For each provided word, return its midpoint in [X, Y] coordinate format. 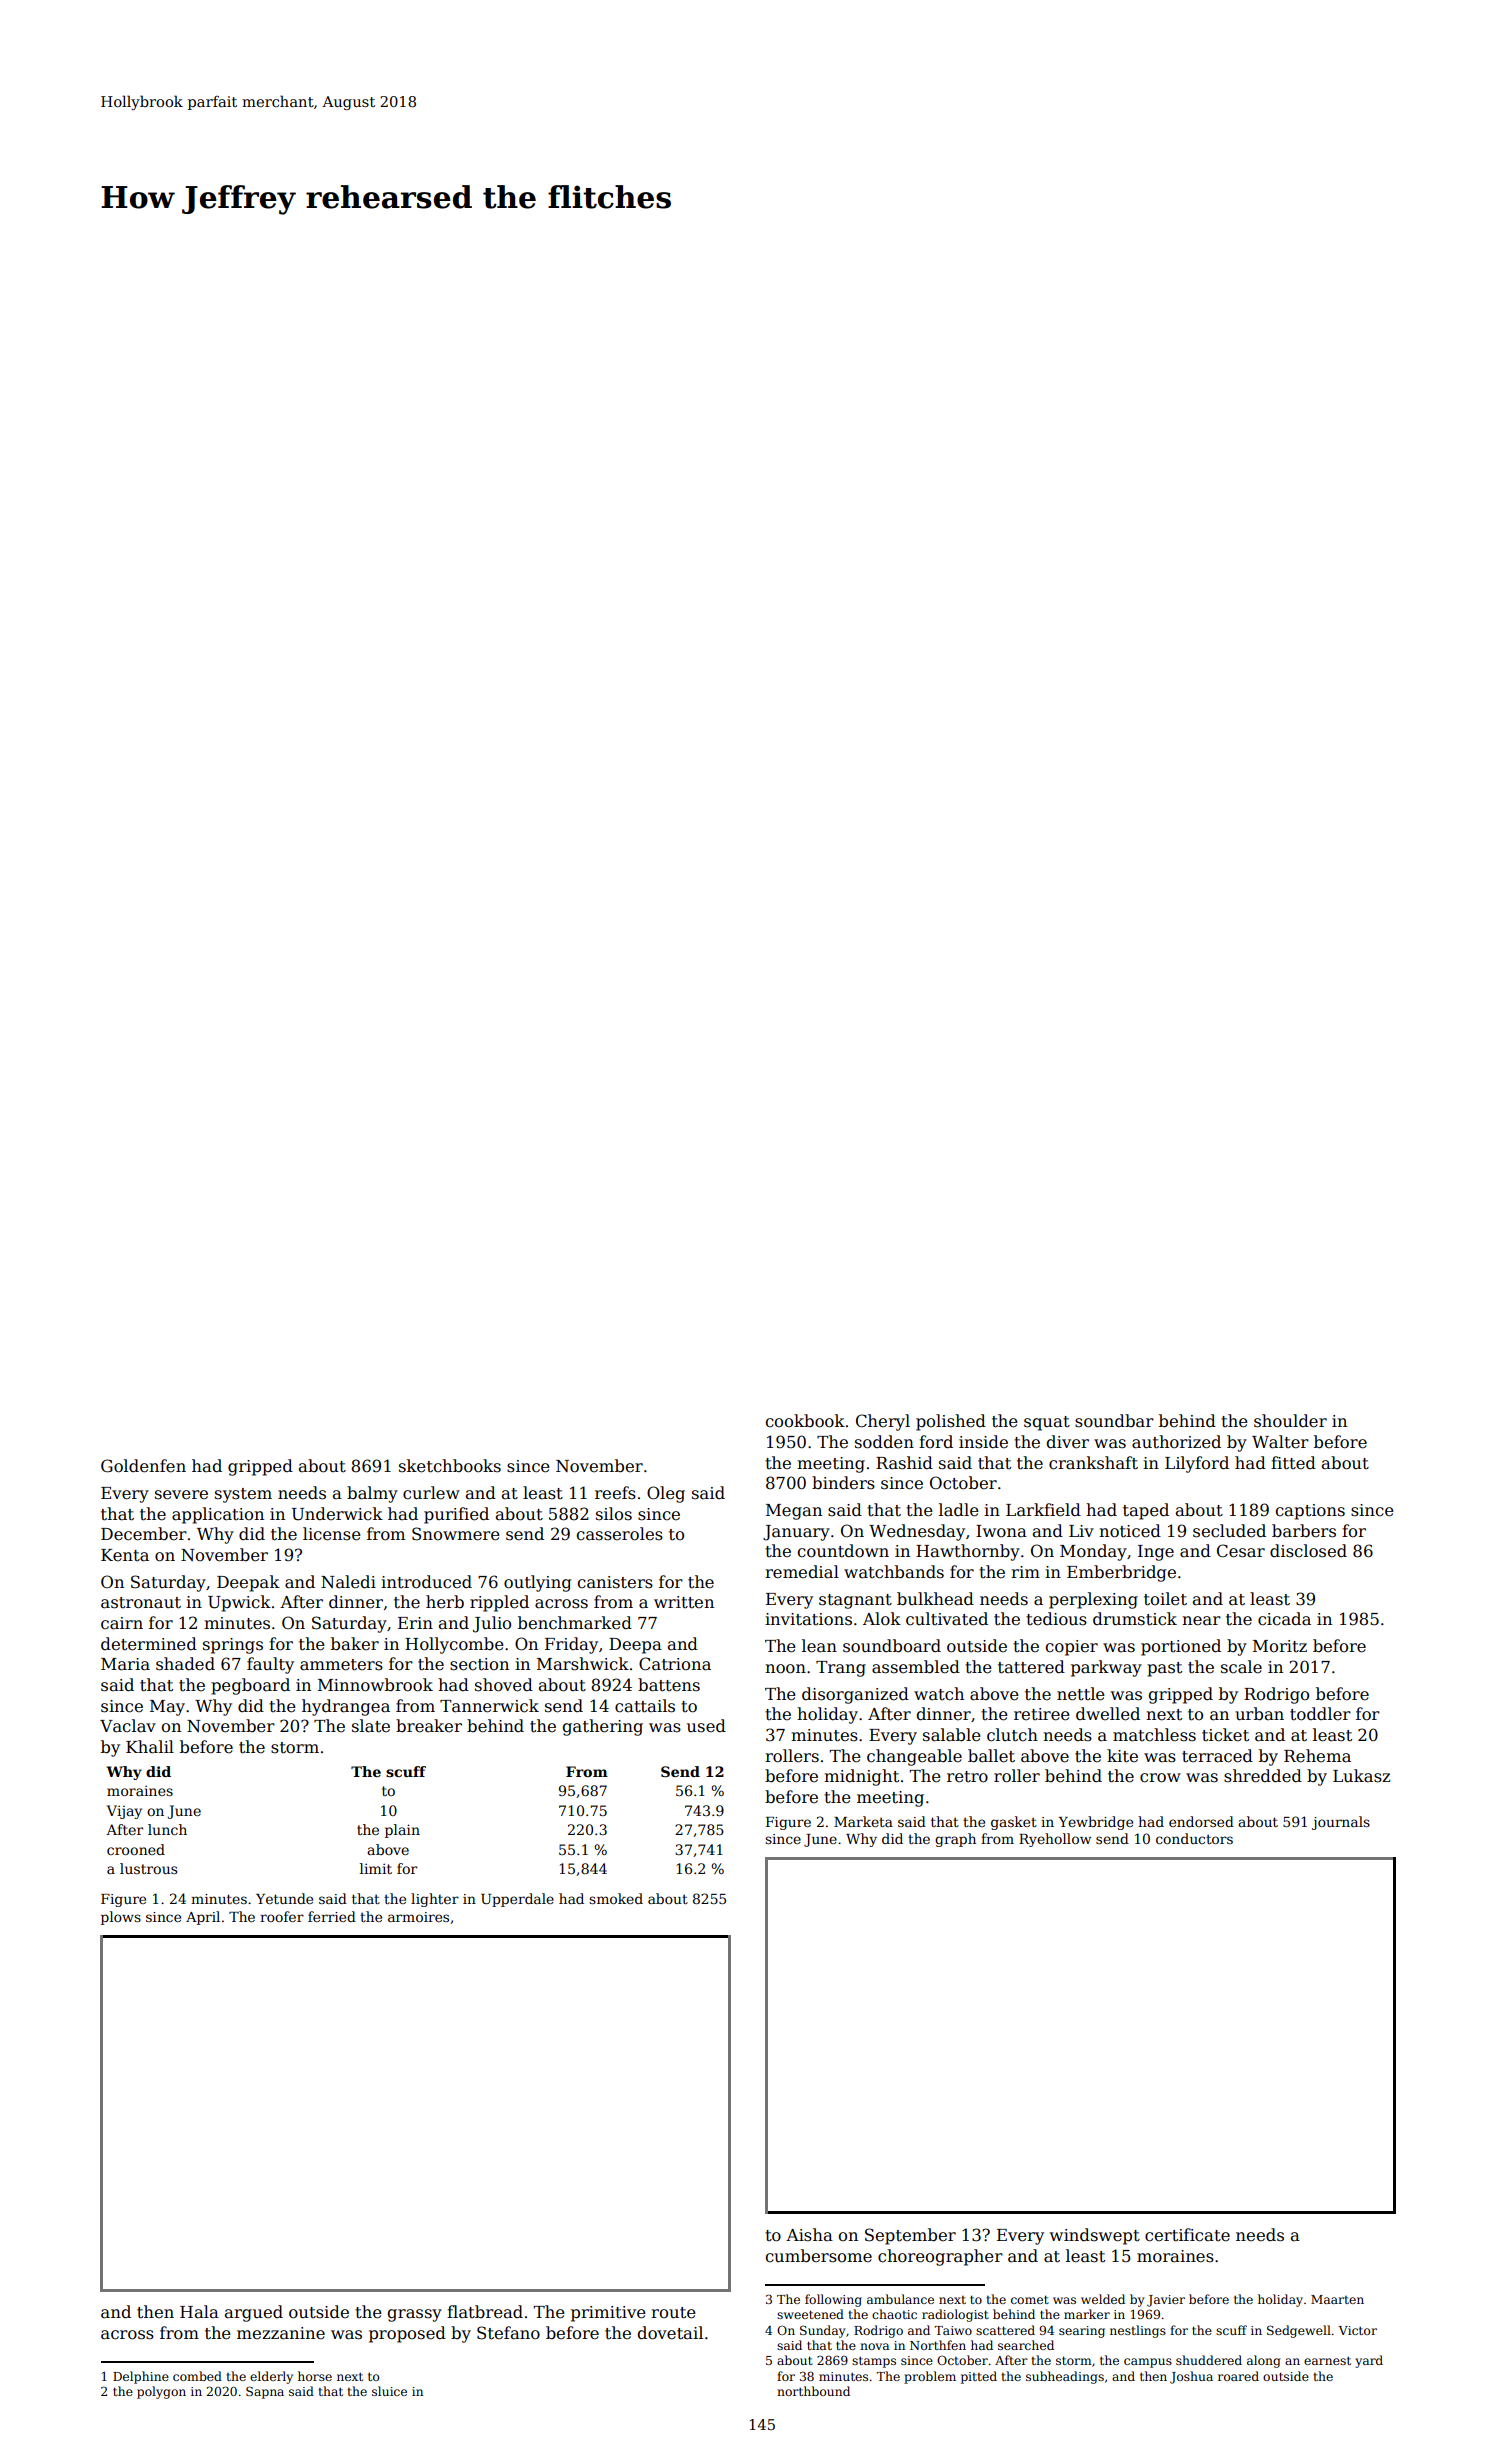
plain [402, 1831]
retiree [1042, 1714]
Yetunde [284, 1898]
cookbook [805, 1421]
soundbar [1114, 1421]
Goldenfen [143, 1466]
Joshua [1191, 2377]
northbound [813, 2391]
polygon [161, 2392]
